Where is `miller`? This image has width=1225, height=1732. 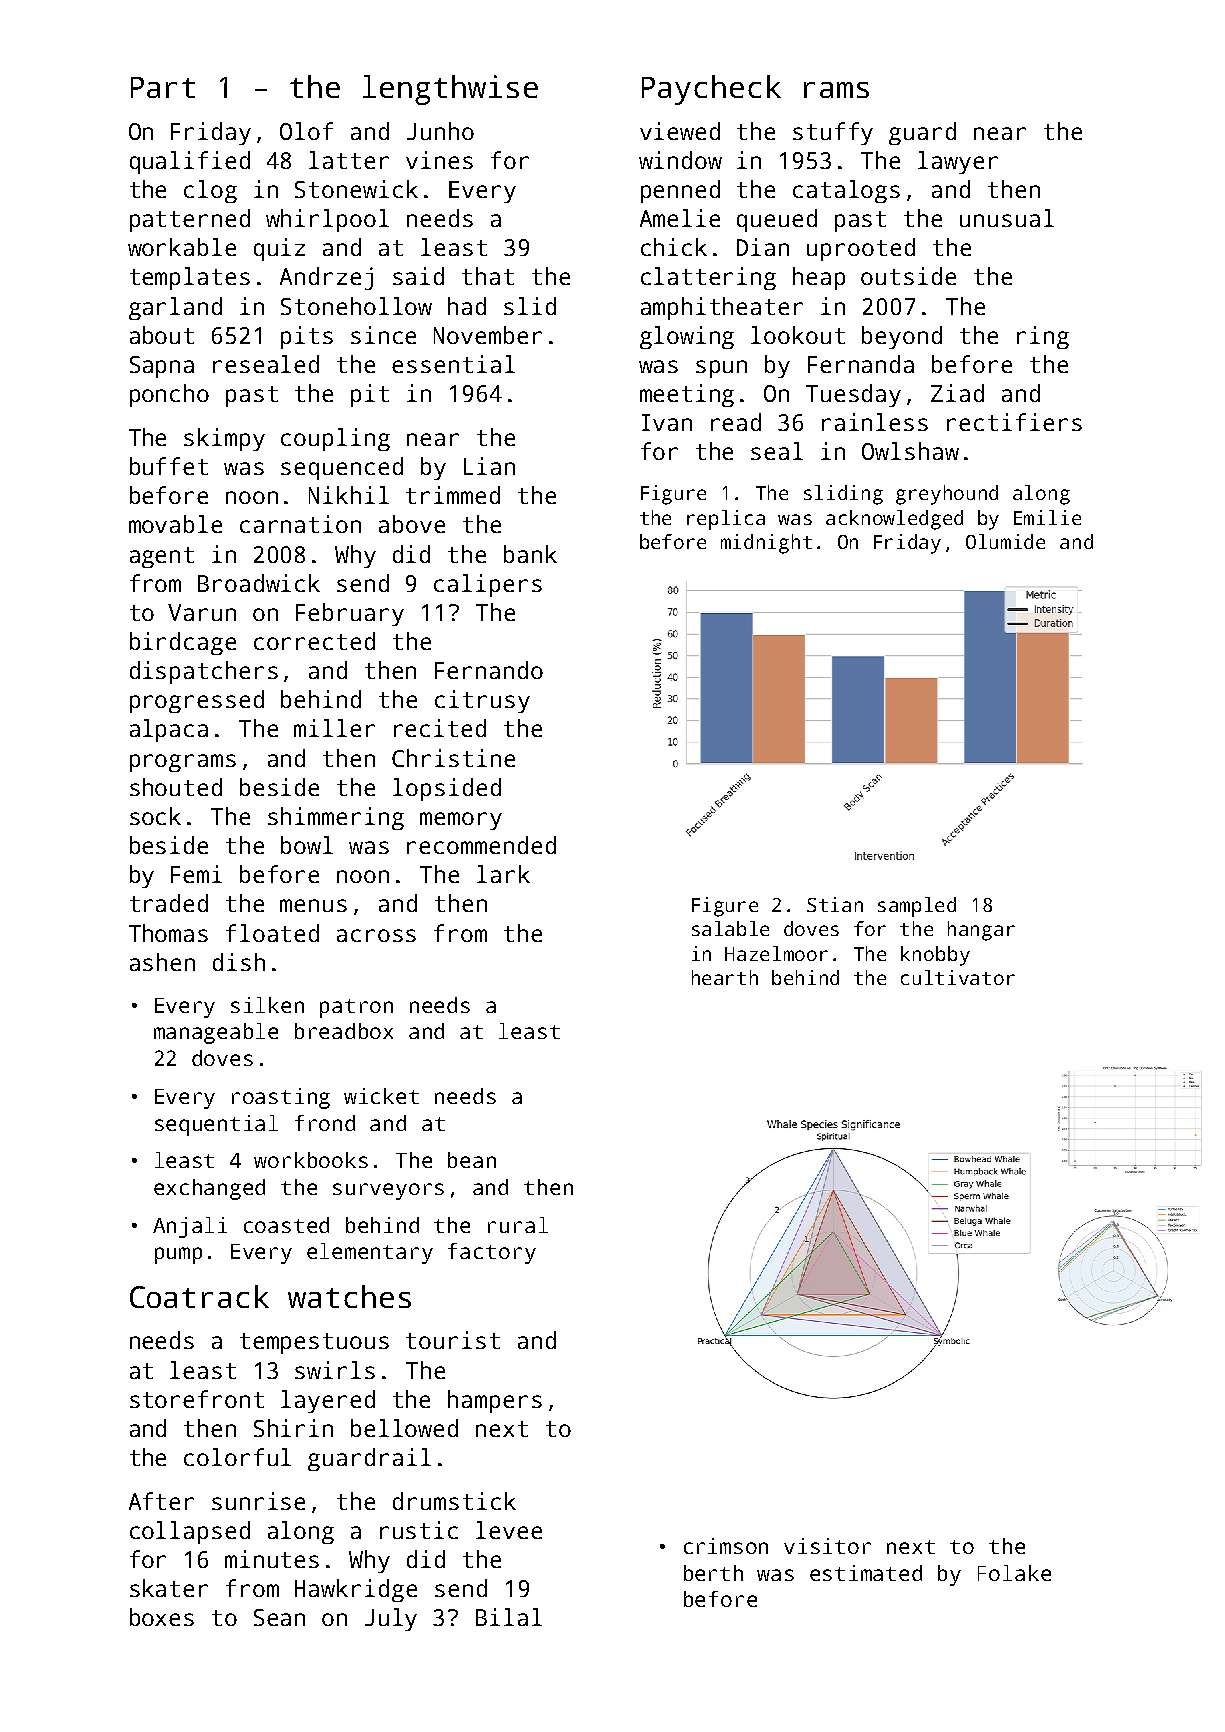 miller is located at coordinates (334, 728).
